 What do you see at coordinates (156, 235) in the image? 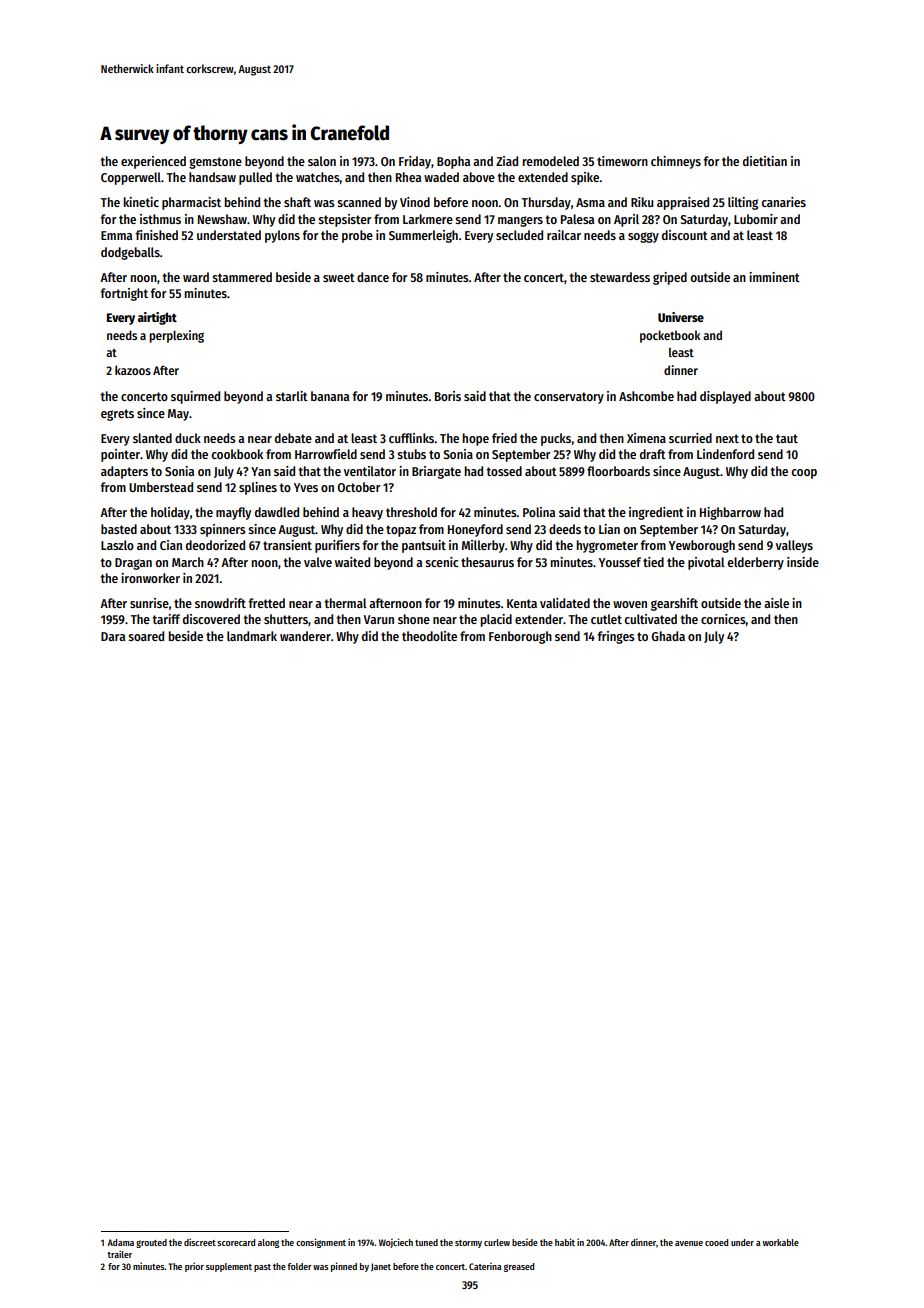
I see `finished` at bounding box center [156, 235].
